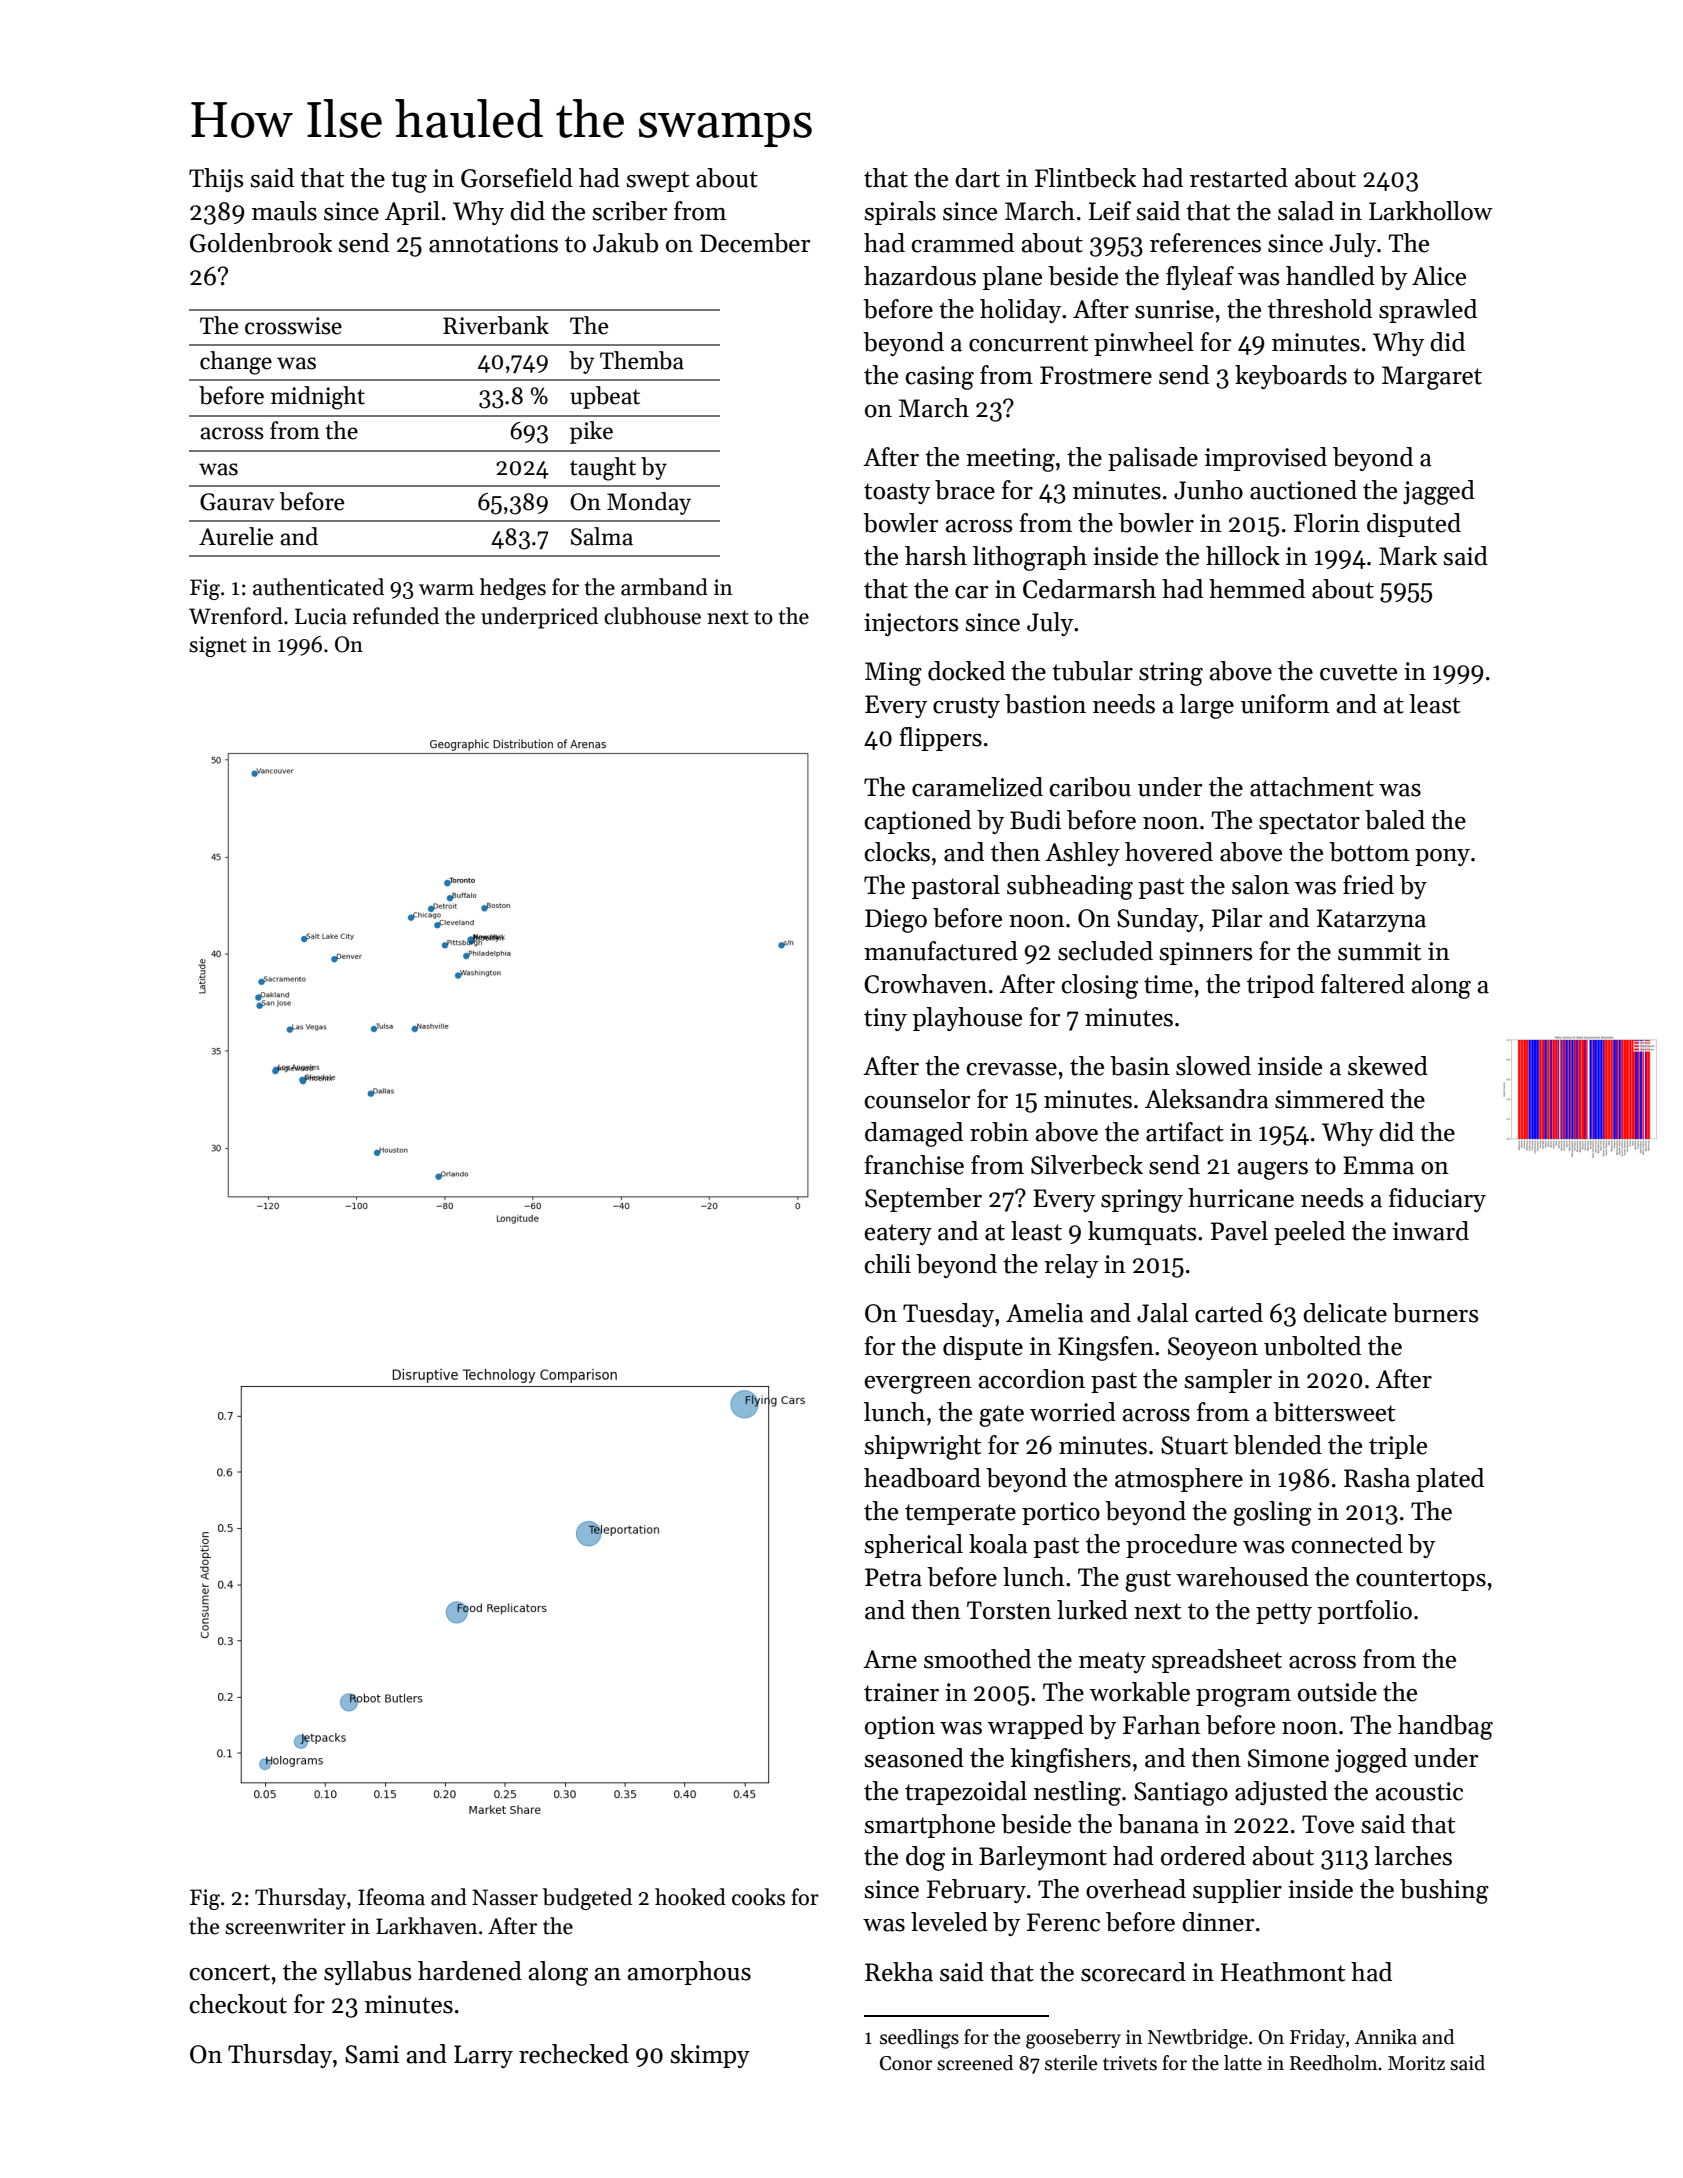 Image resolution: width=1683 pixels, height=2178 pixels. What do you see at coordinates (446, 590) in the image?
I see `warm` at bounding box center [446, 590].
